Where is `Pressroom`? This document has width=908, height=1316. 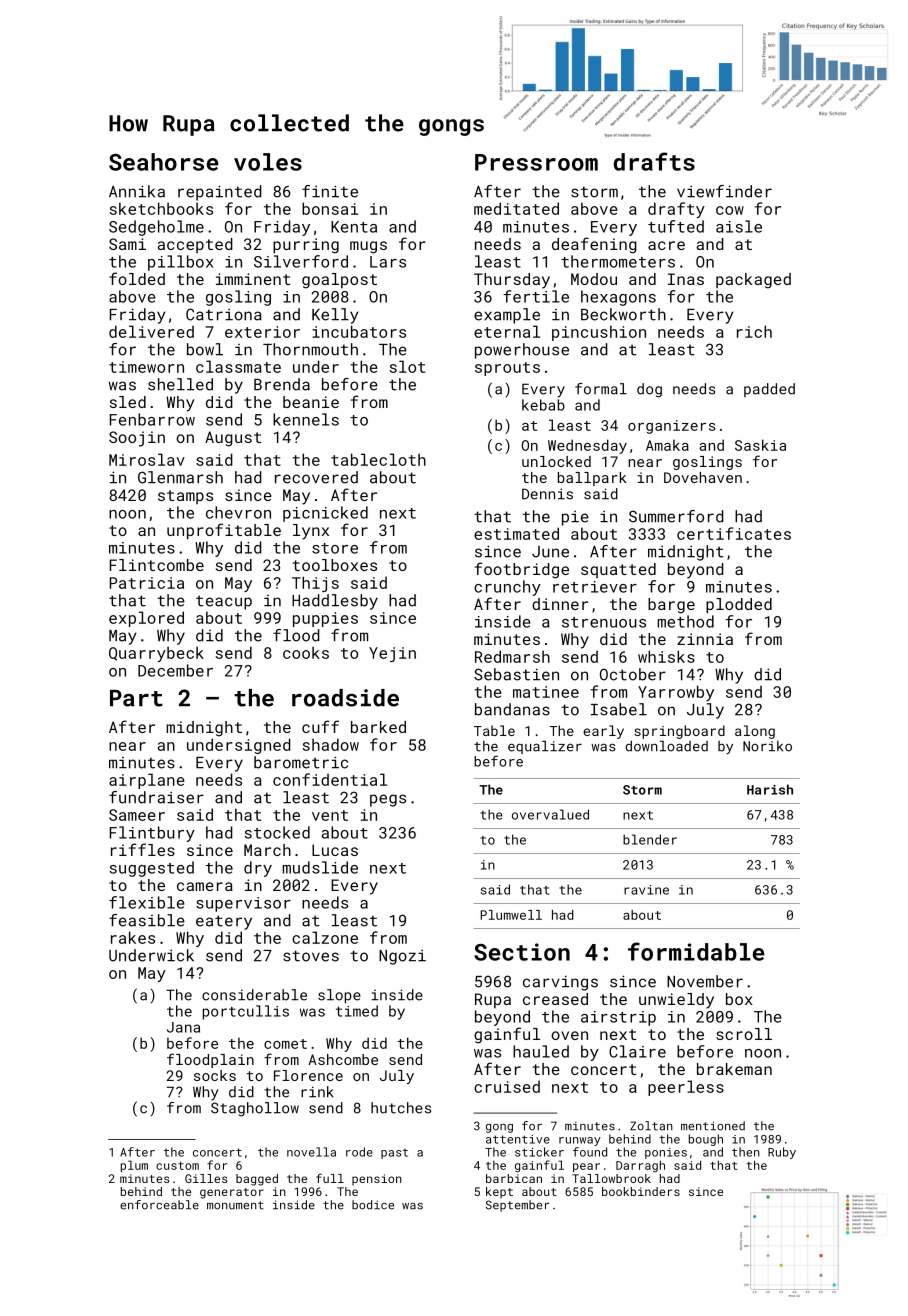
Pressroom is located at coordinates (536, 162).
